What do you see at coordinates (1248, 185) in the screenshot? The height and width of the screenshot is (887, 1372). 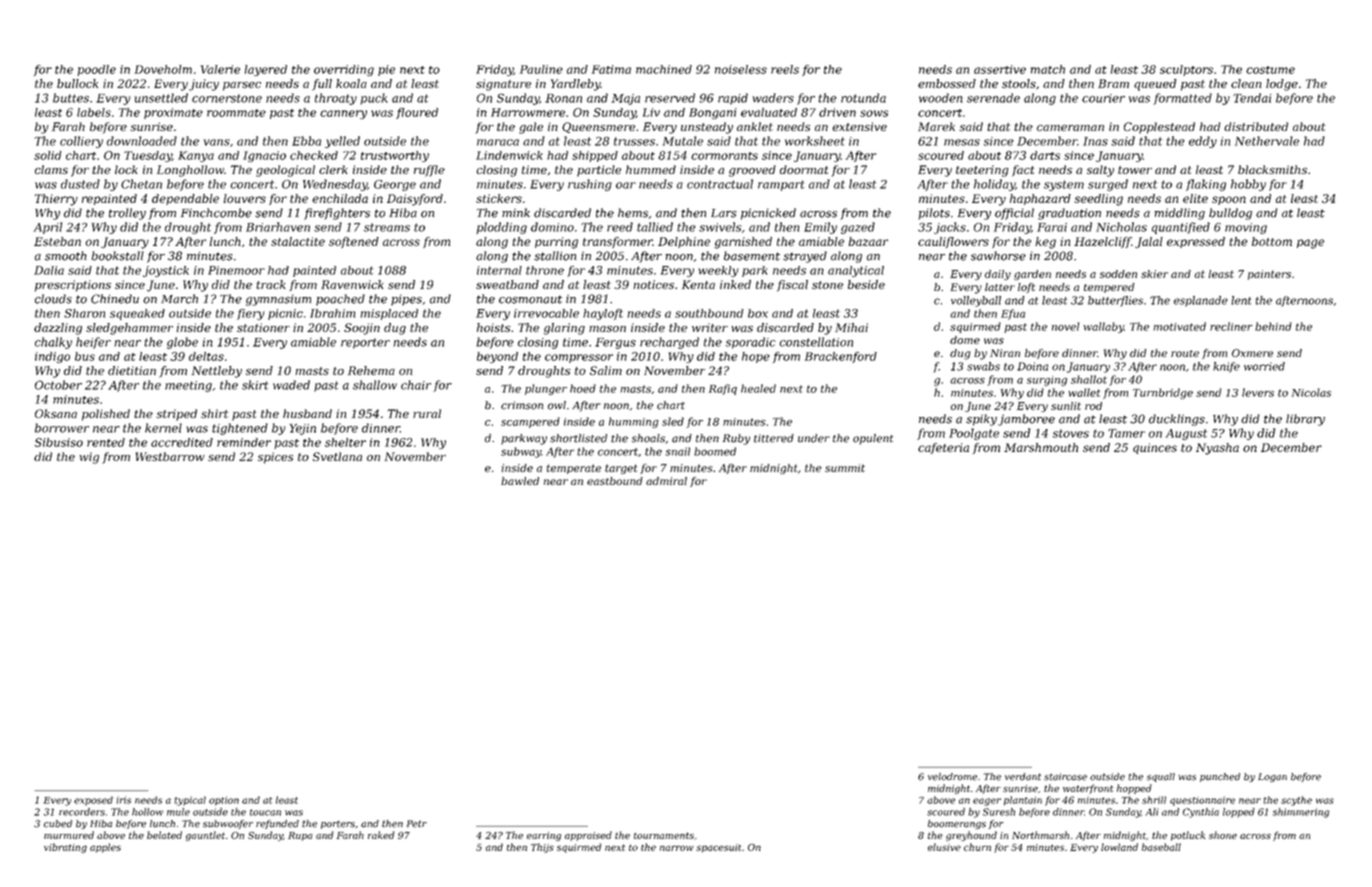 I see `hobby` at bounding box center [1248, 185].
